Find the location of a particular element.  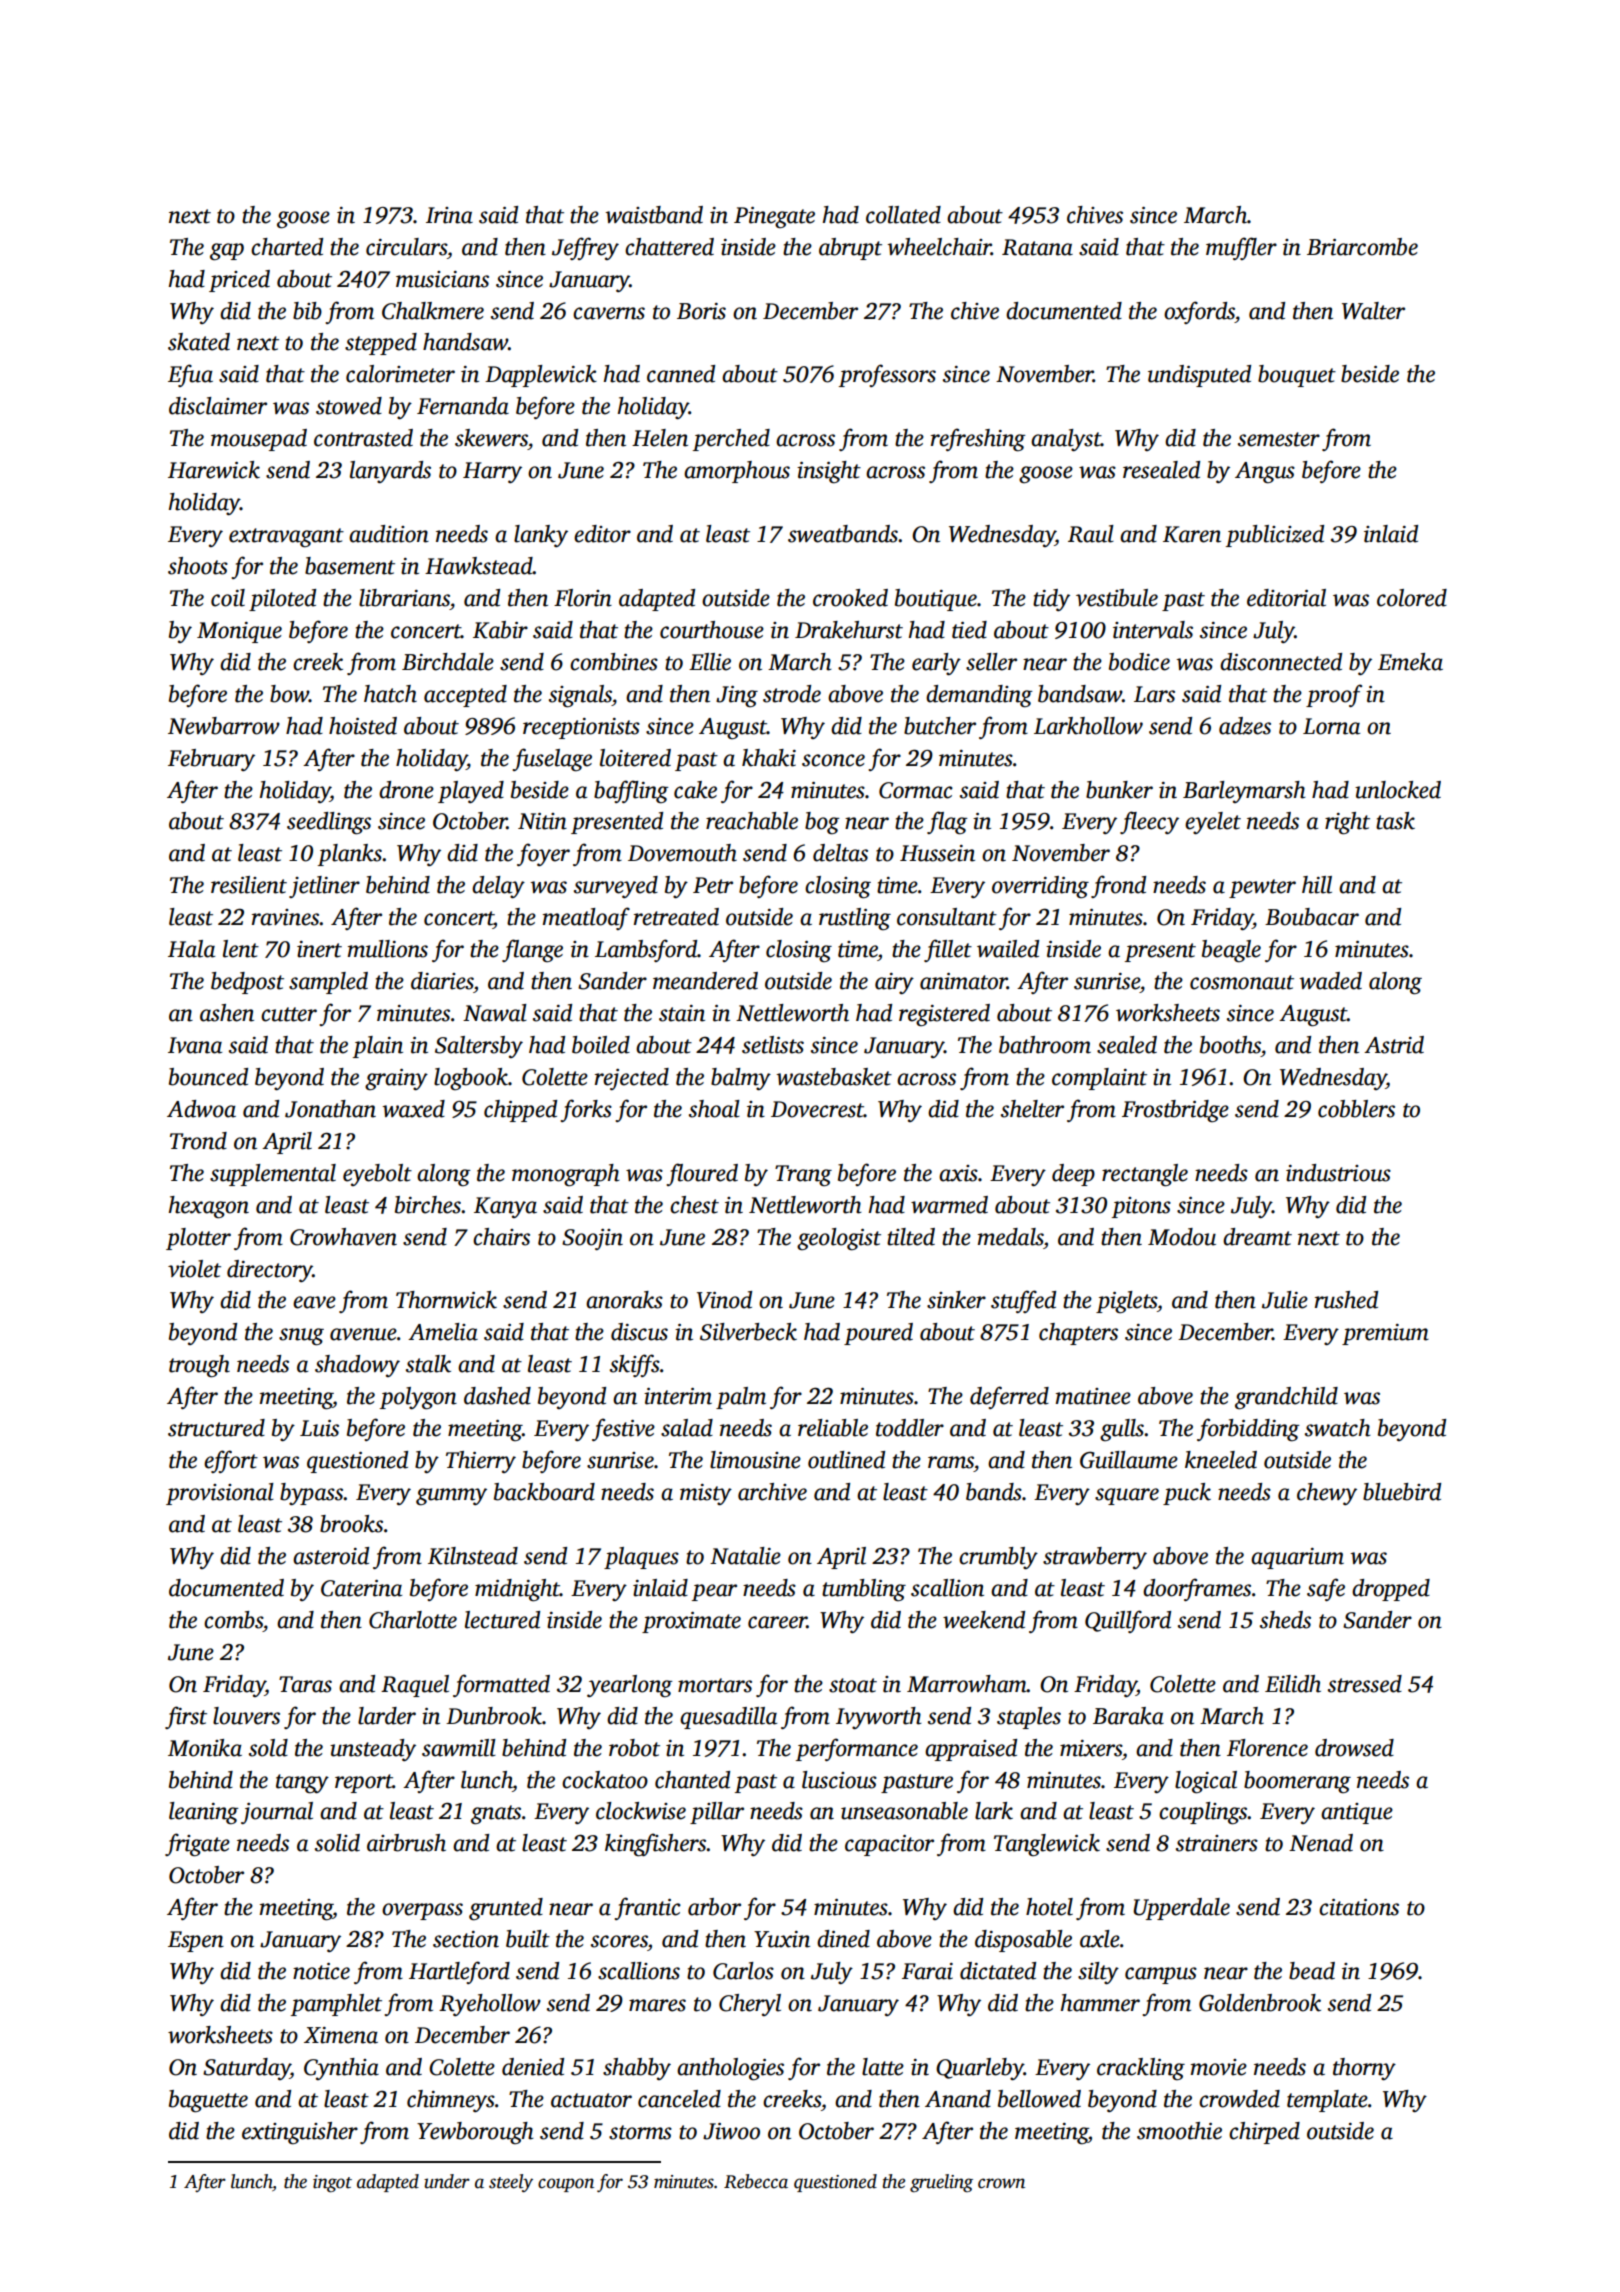

Pinegate is located at coordinates (774, 217).
